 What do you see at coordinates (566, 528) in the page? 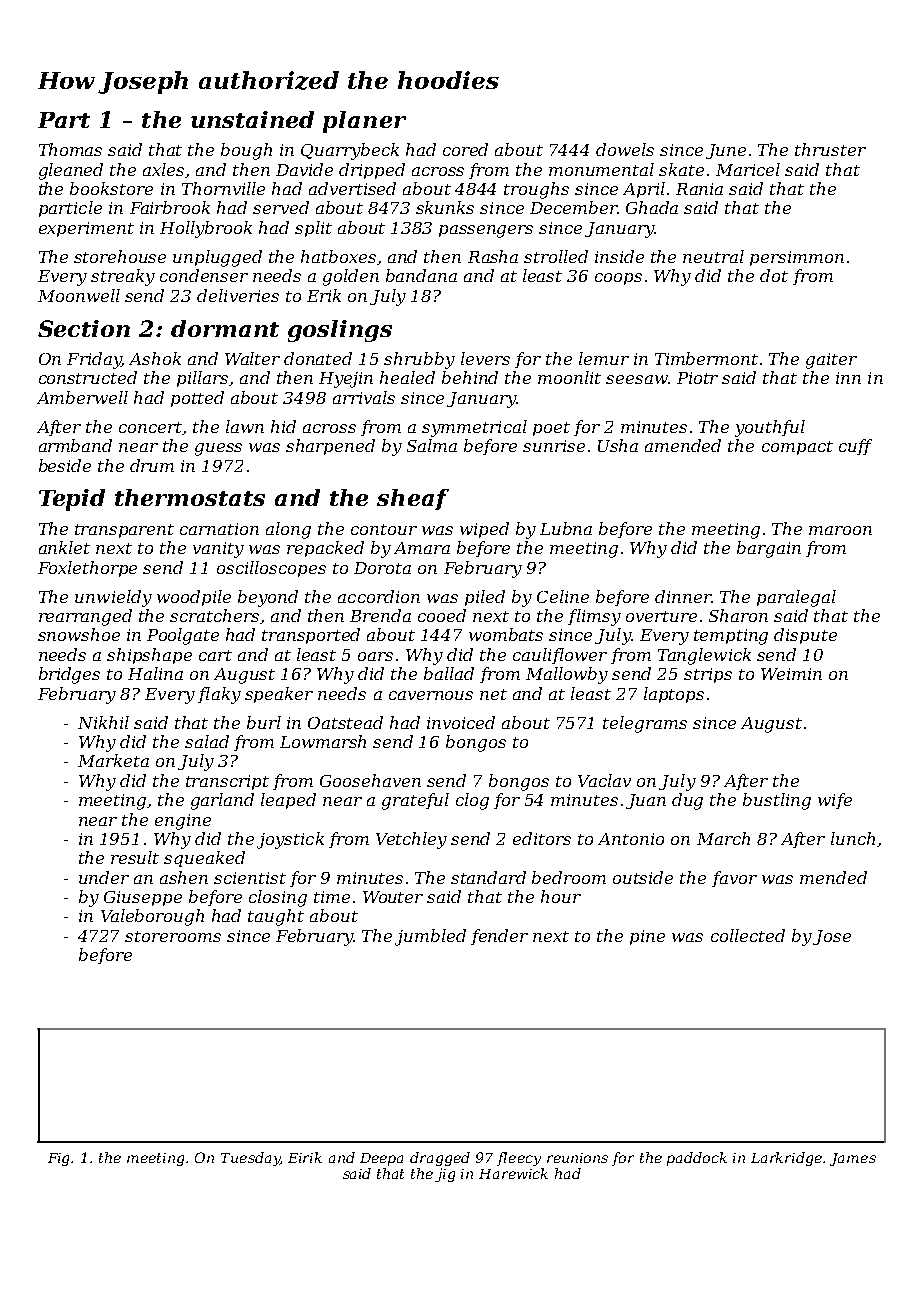
I see `Lubna` at bounding box center [566, 528].
